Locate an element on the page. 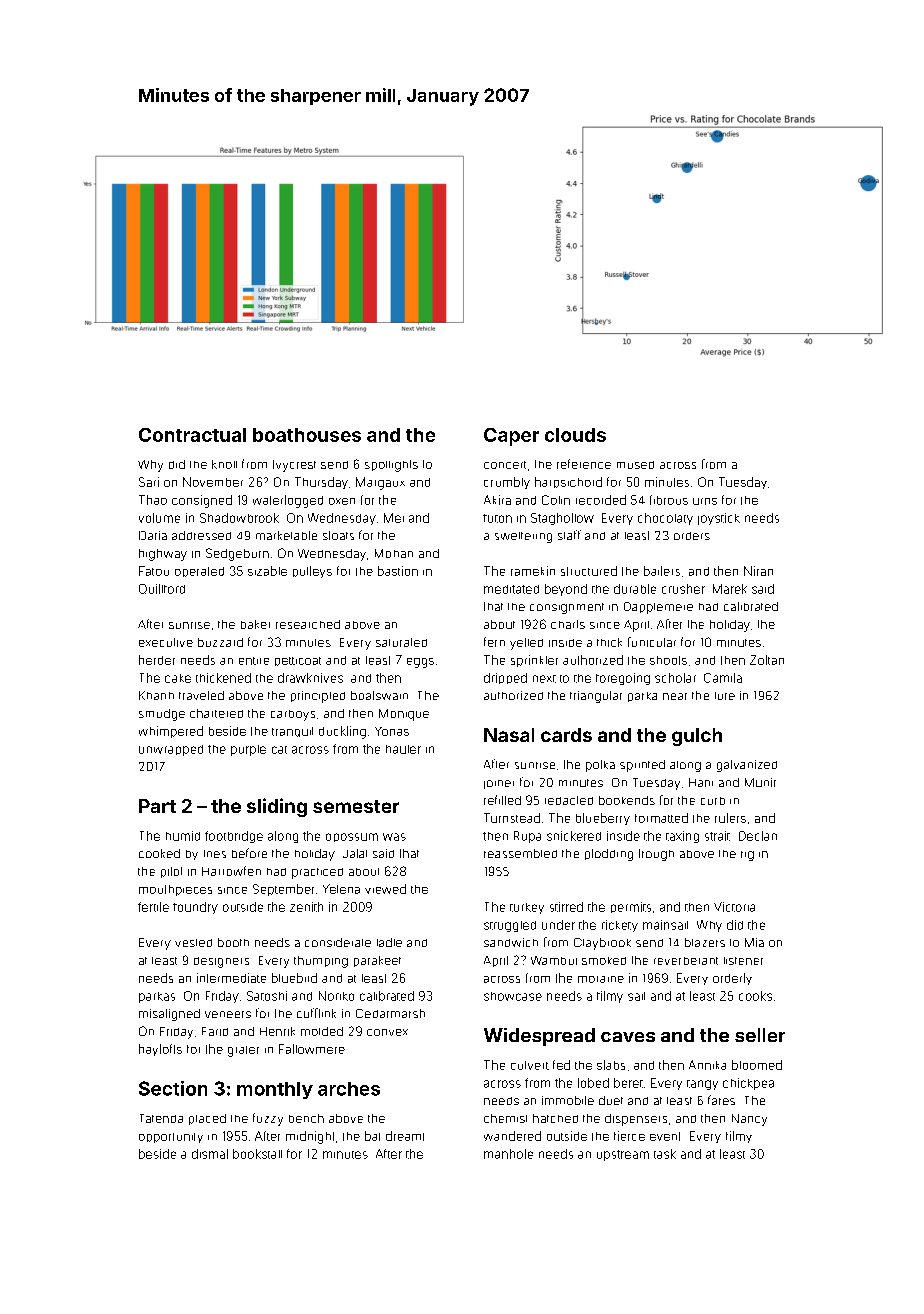  clouds is located at coordinates (575, 435).
